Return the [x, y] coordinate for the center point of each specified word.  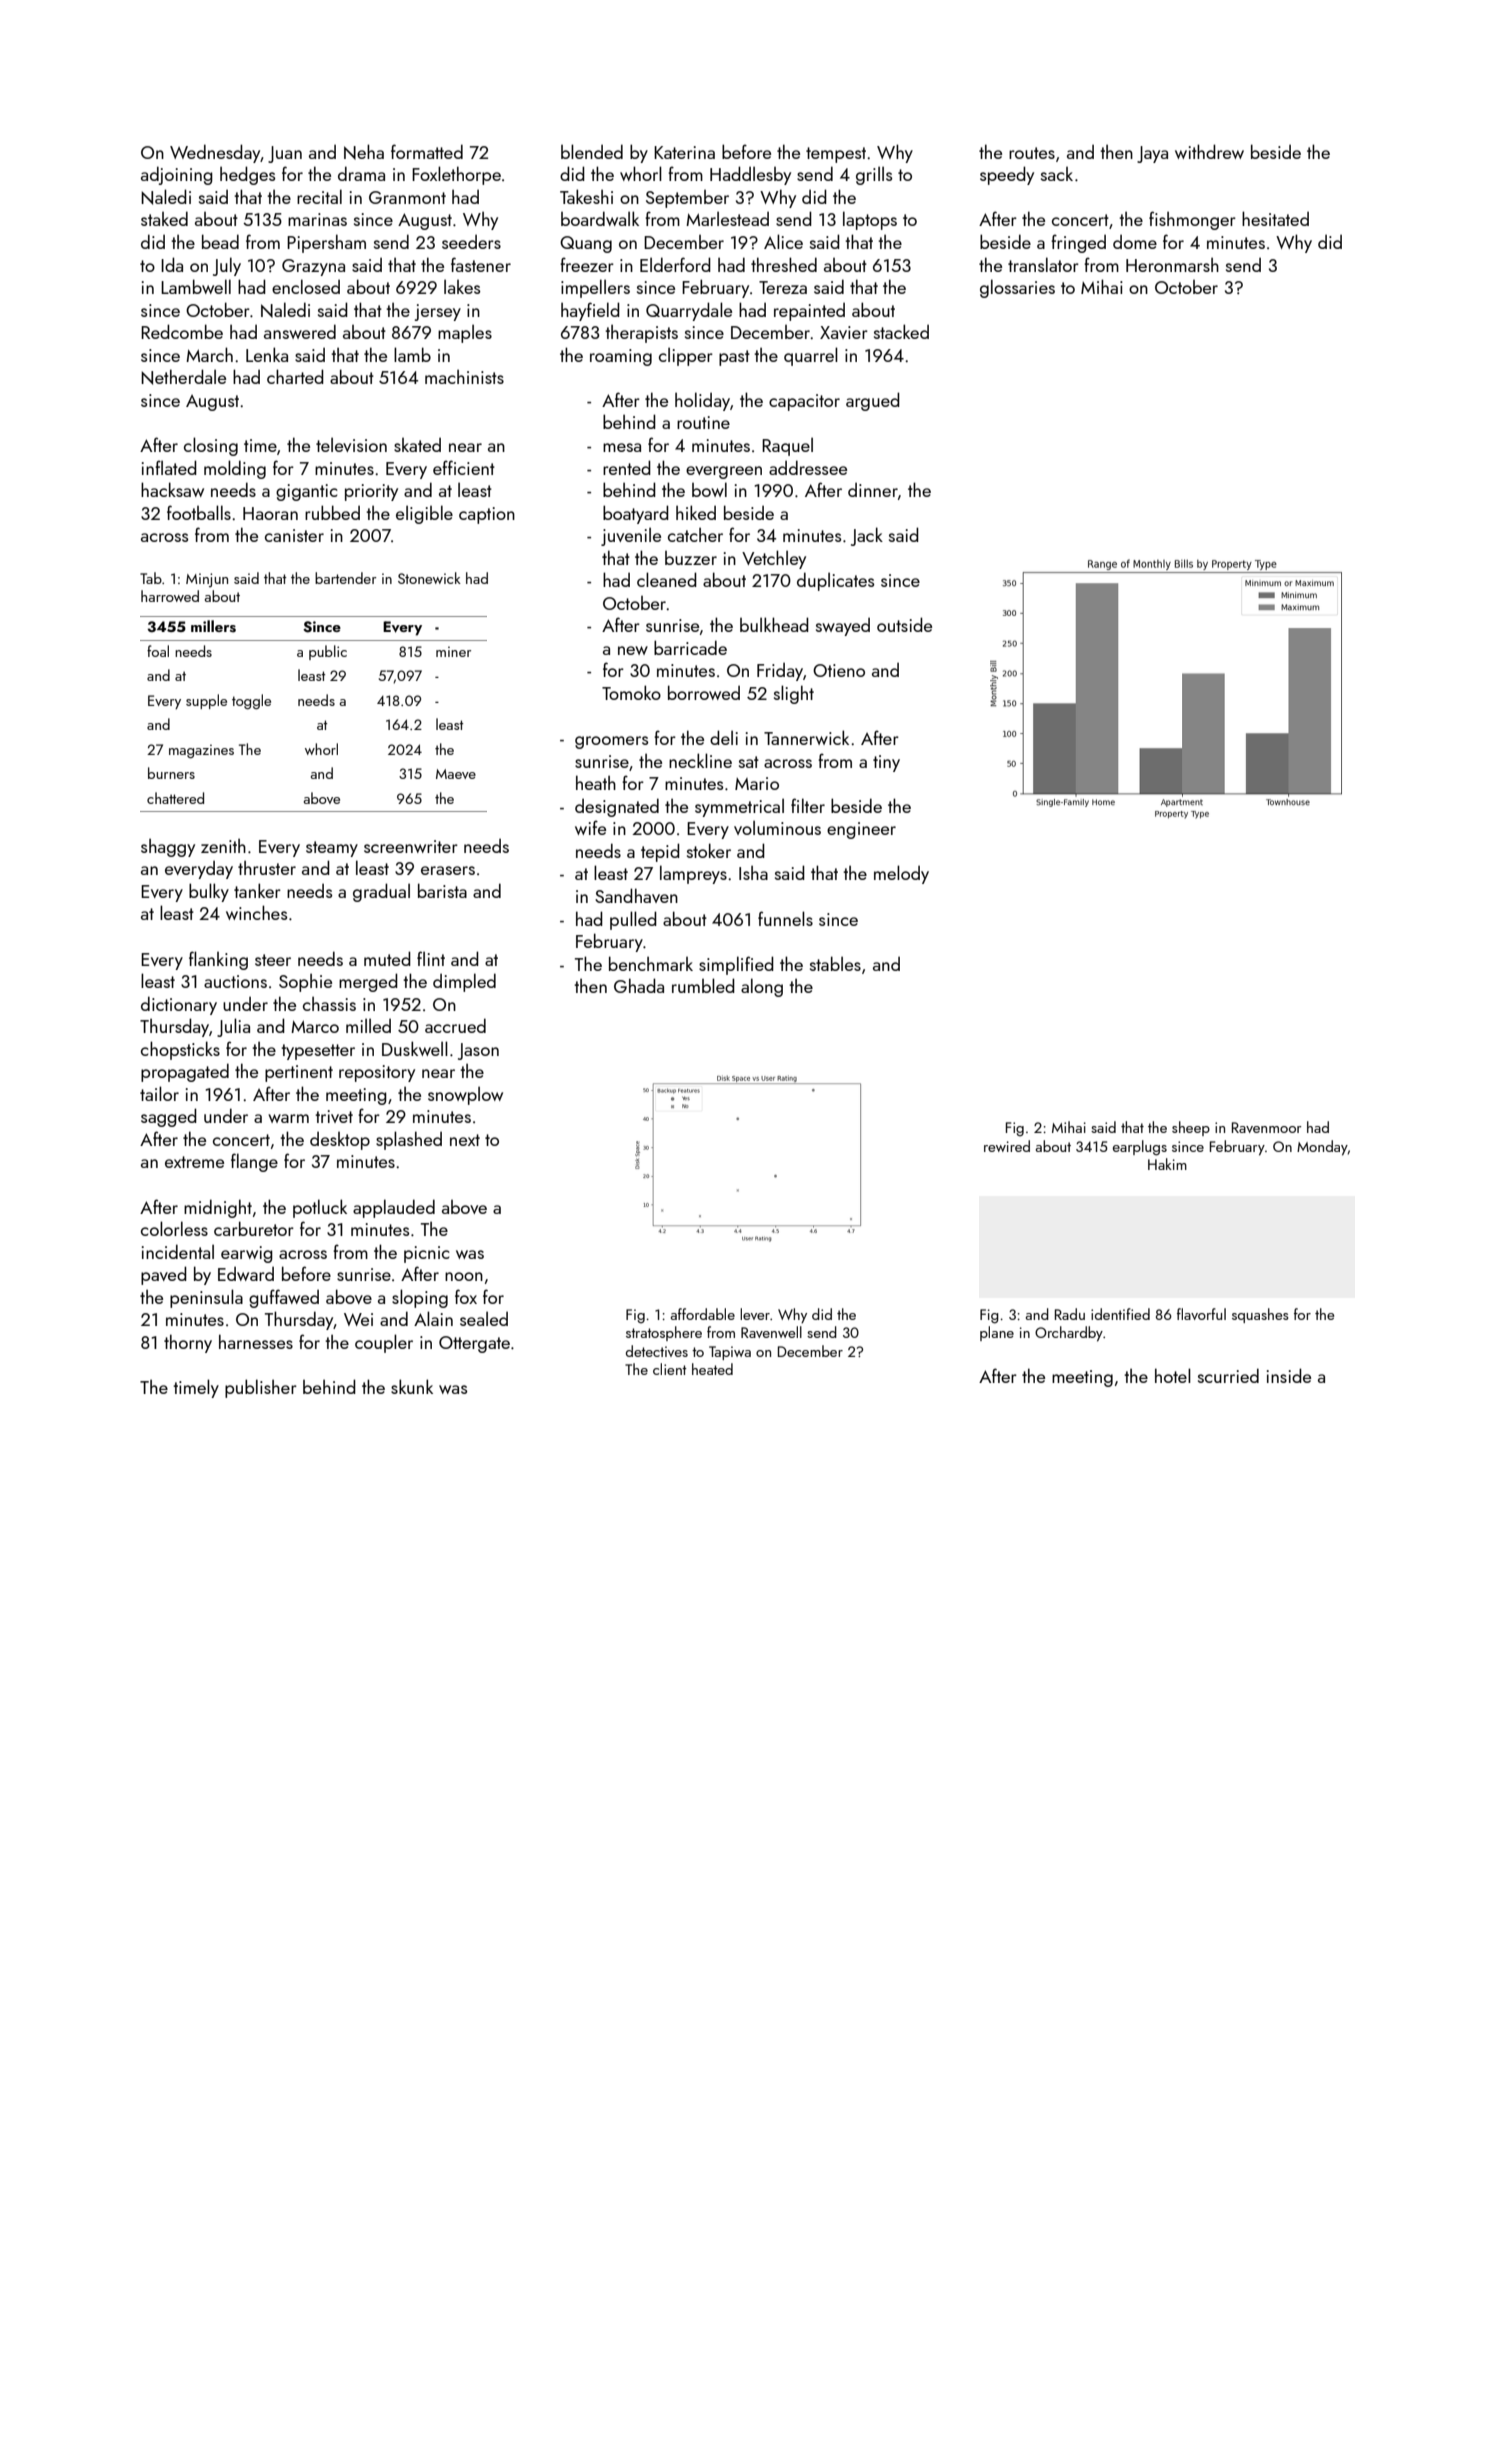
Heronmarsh [1172, 265]
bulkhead [774, 624]
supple [206, 701]
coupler [384, 1343]
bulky [209, 892]
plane [997, 1333]
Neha [364, 152]
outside [904, 624]
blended [592, 151]
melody [901, 874]
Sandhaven [636, 895]
